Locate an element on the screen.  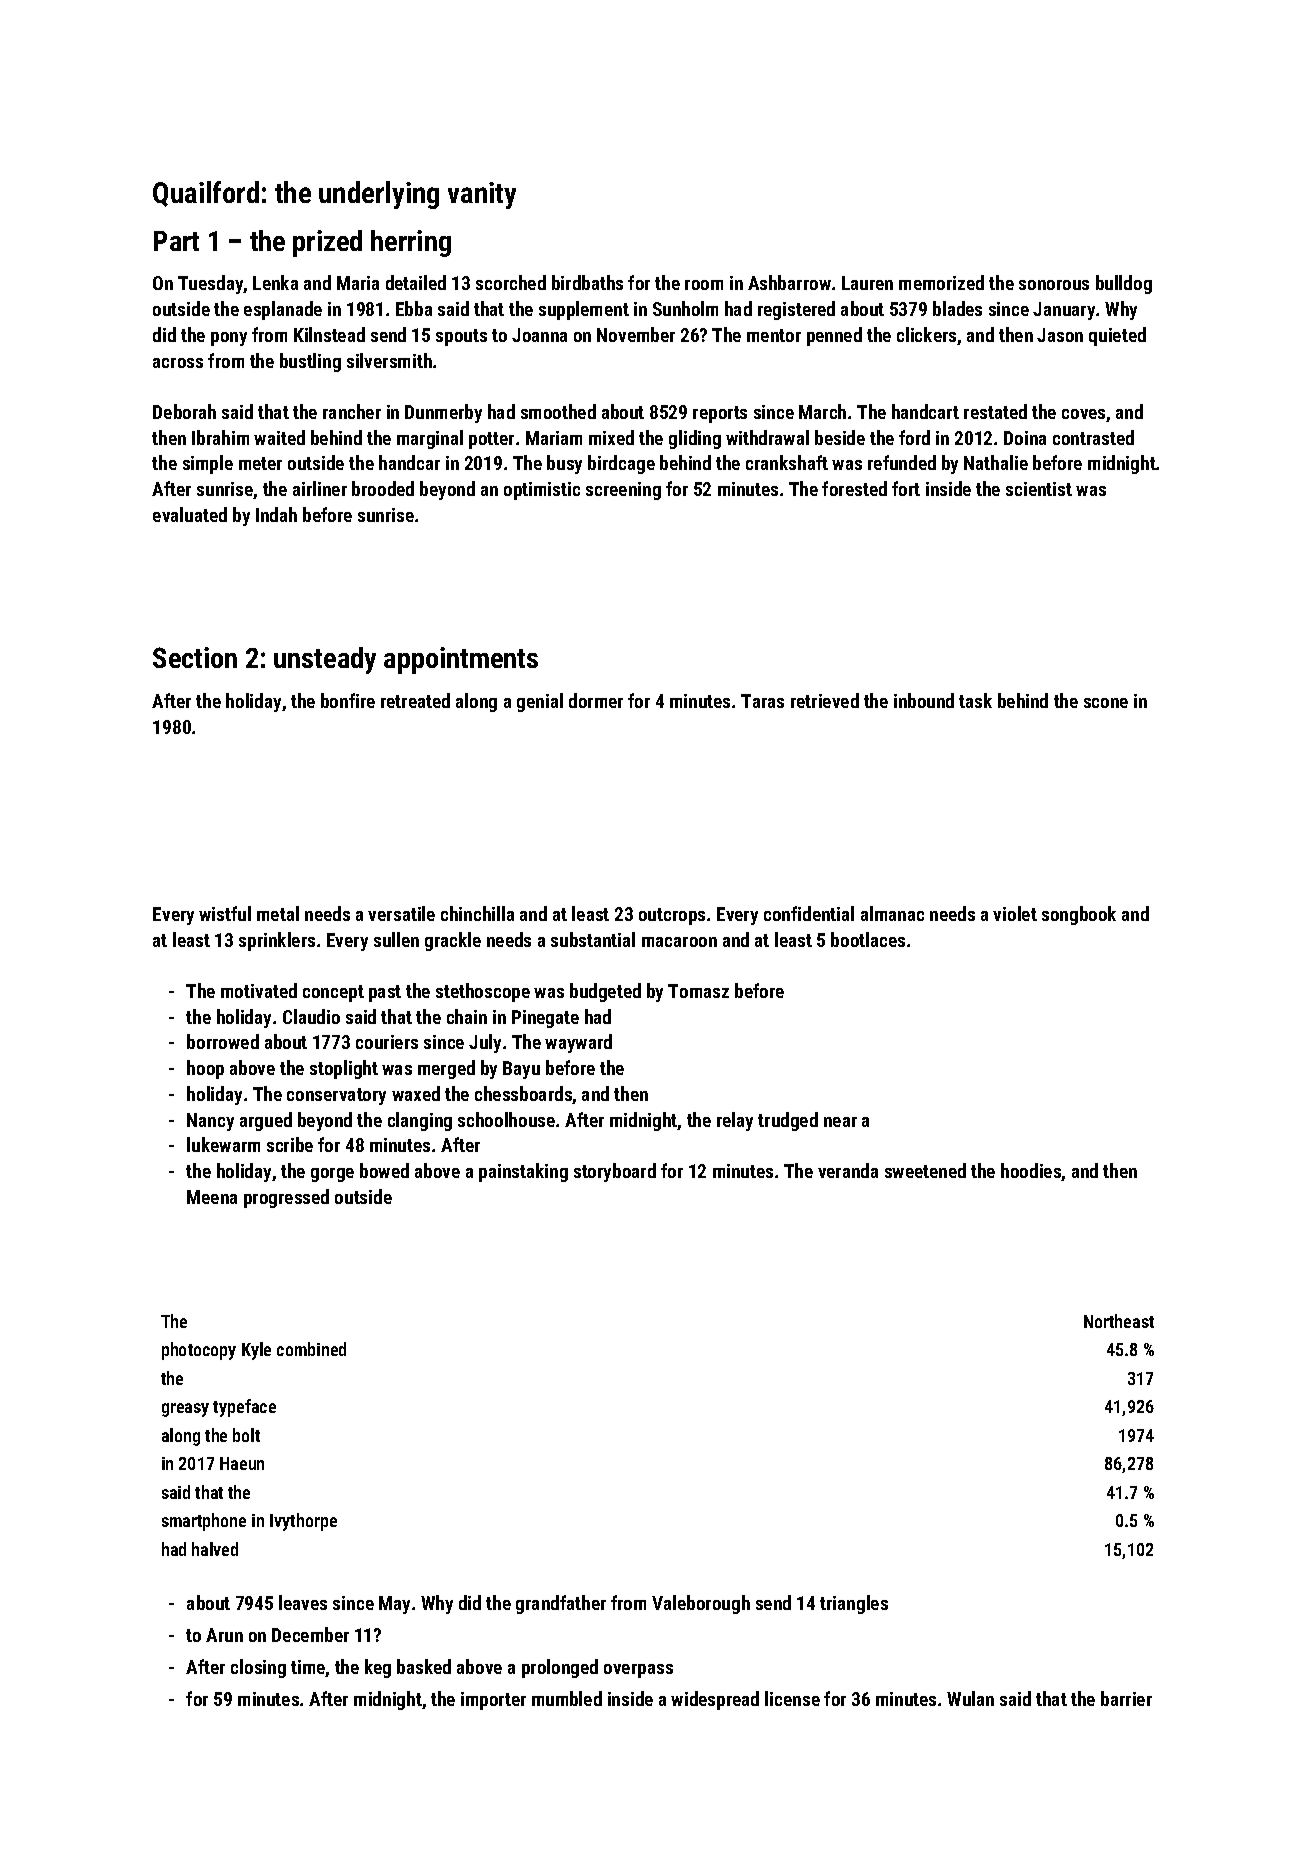
potter is located at coordinates (491, 440).
